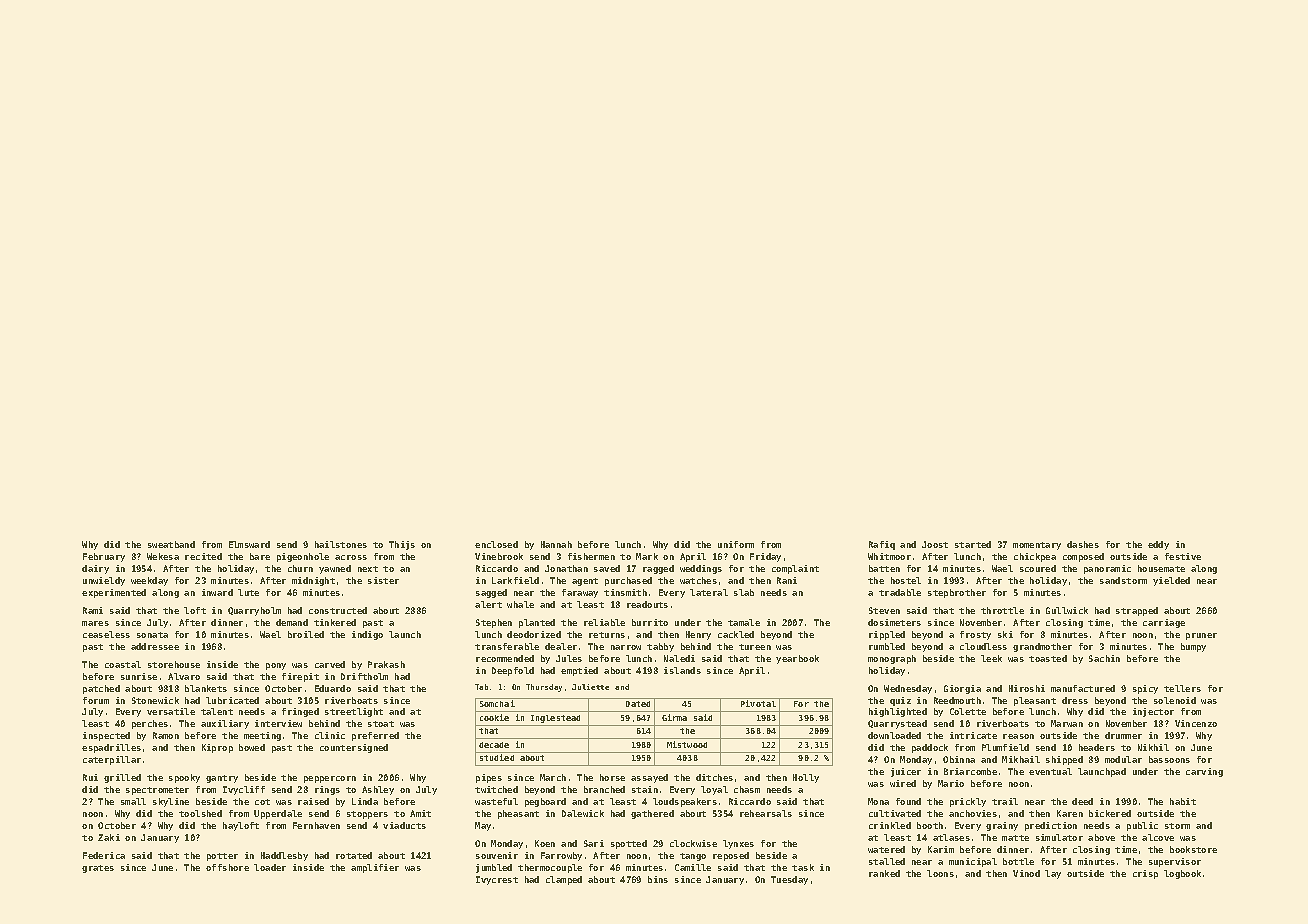  I want to click on viaducts, so click(404, 825).
